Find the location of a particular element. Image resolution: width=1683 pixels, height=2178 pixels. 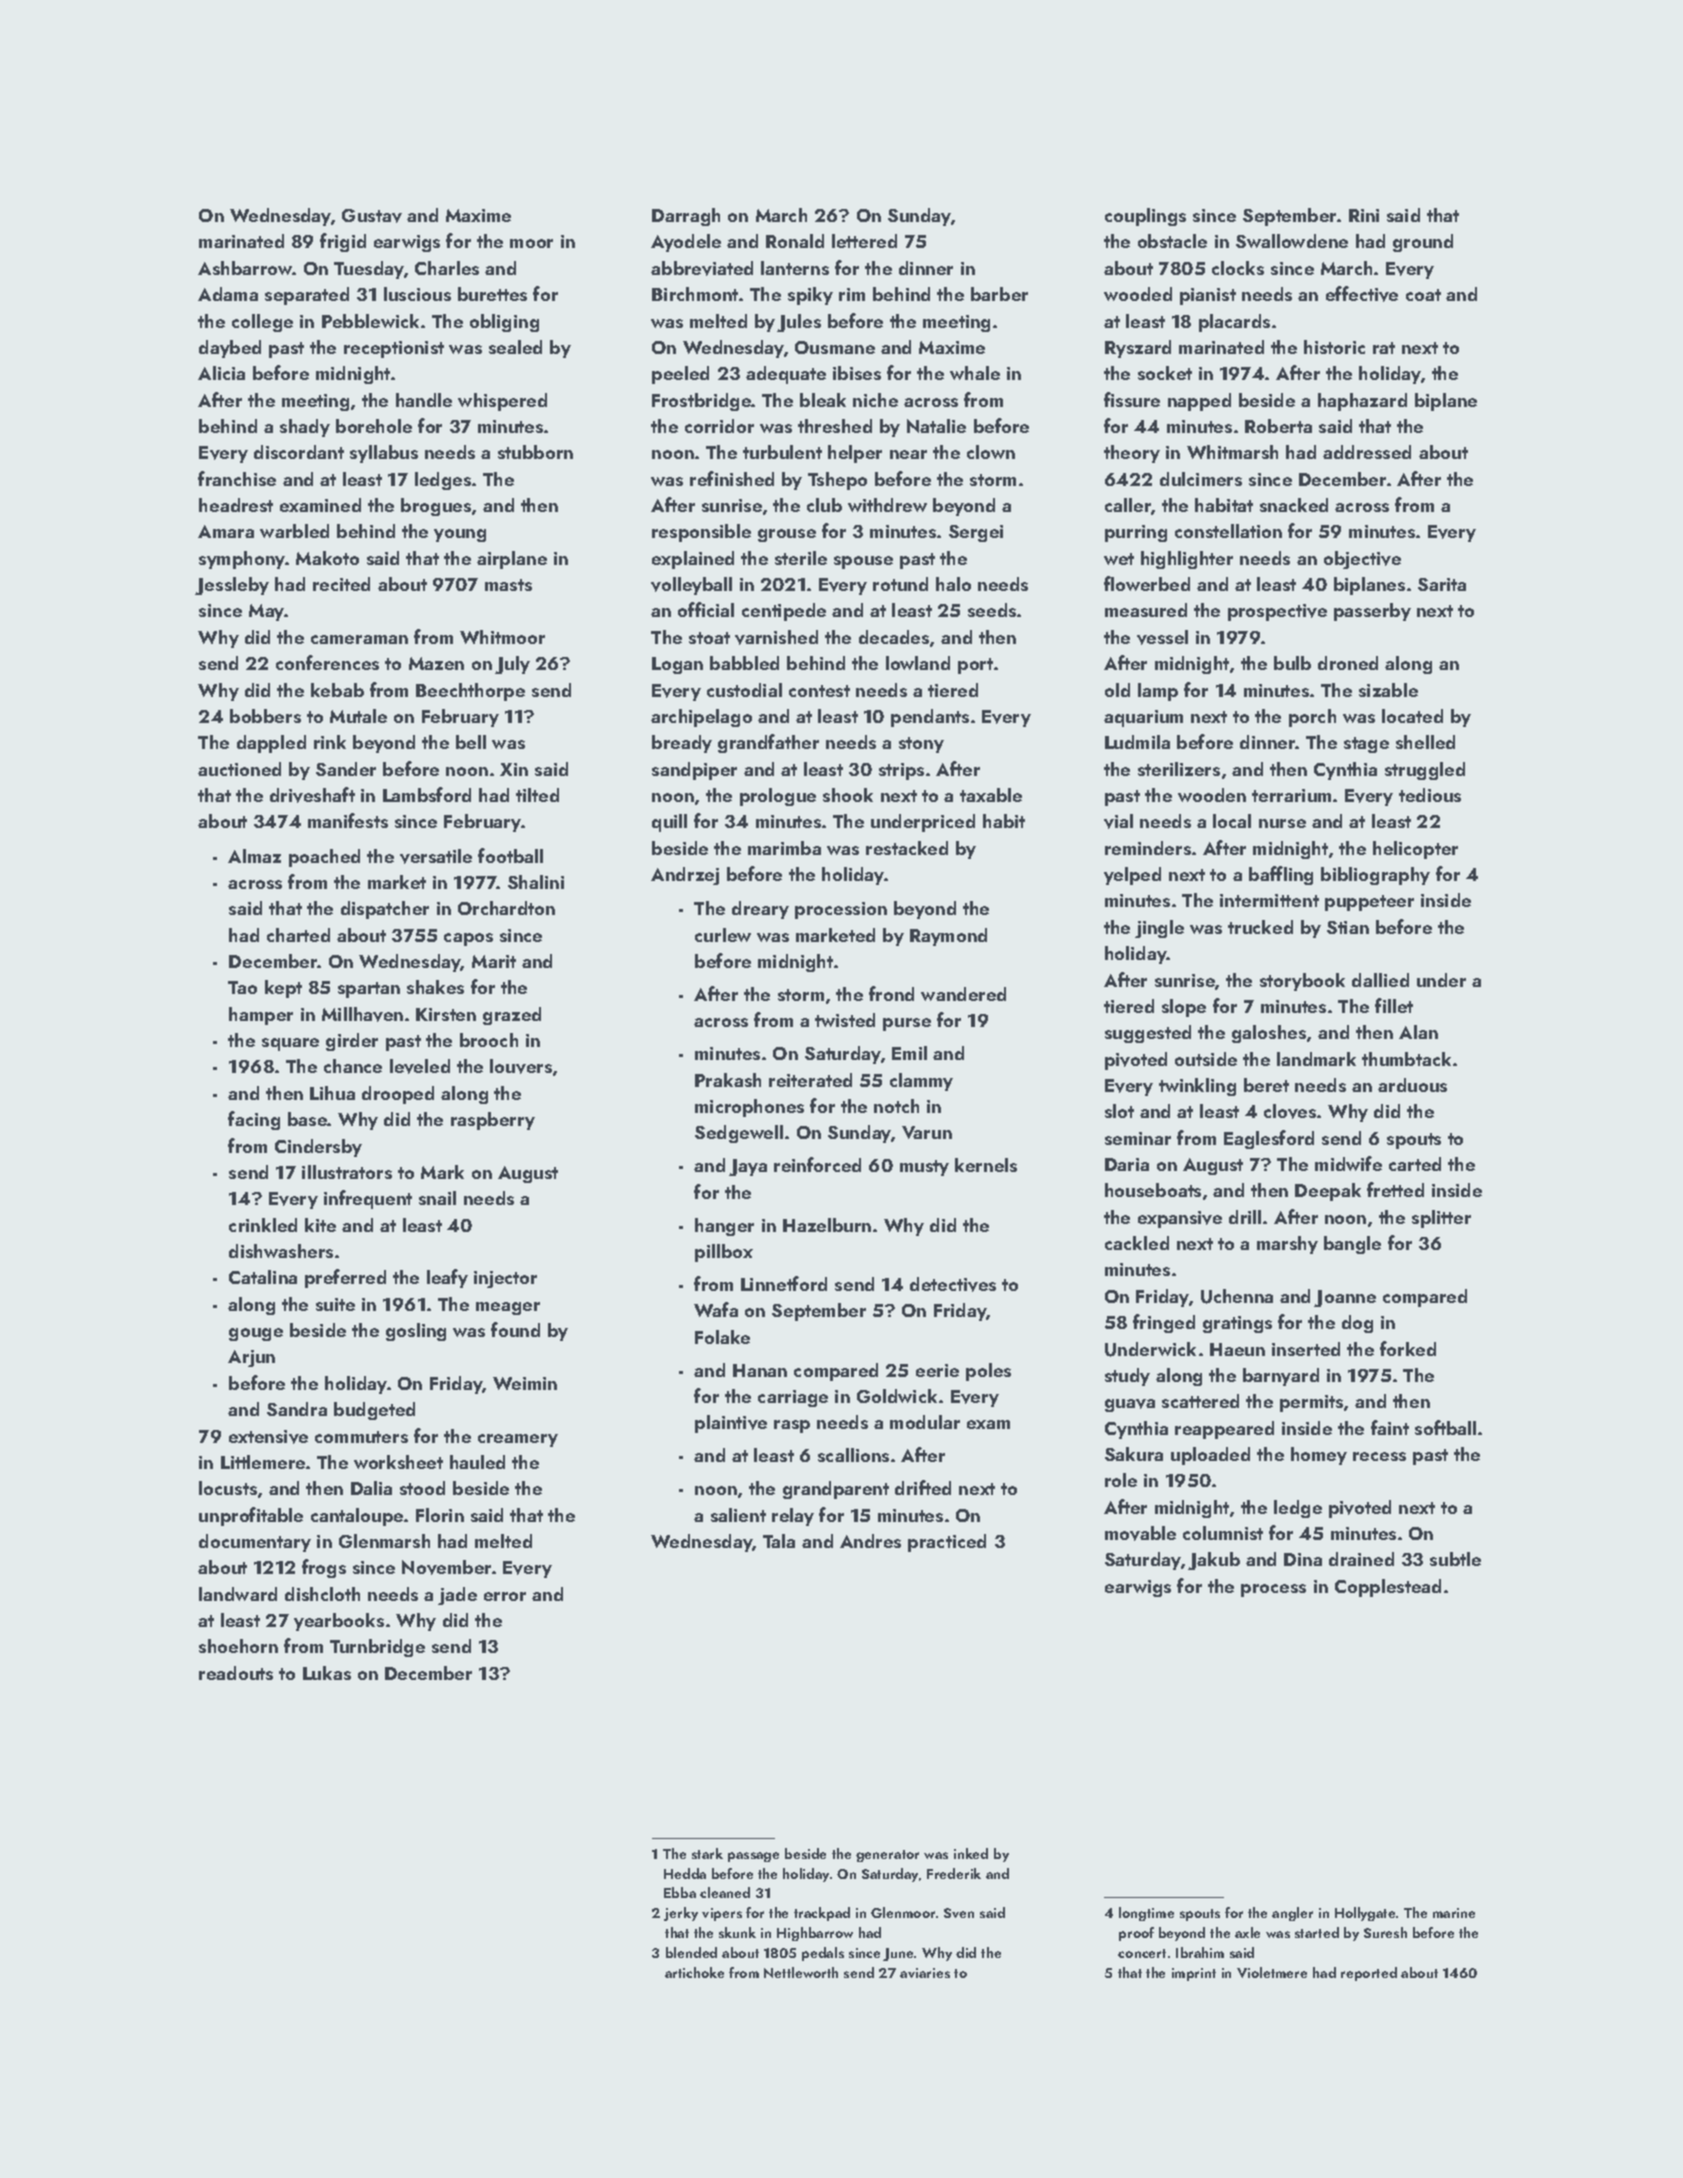

Sven is located at coordinates (959, 1913).
